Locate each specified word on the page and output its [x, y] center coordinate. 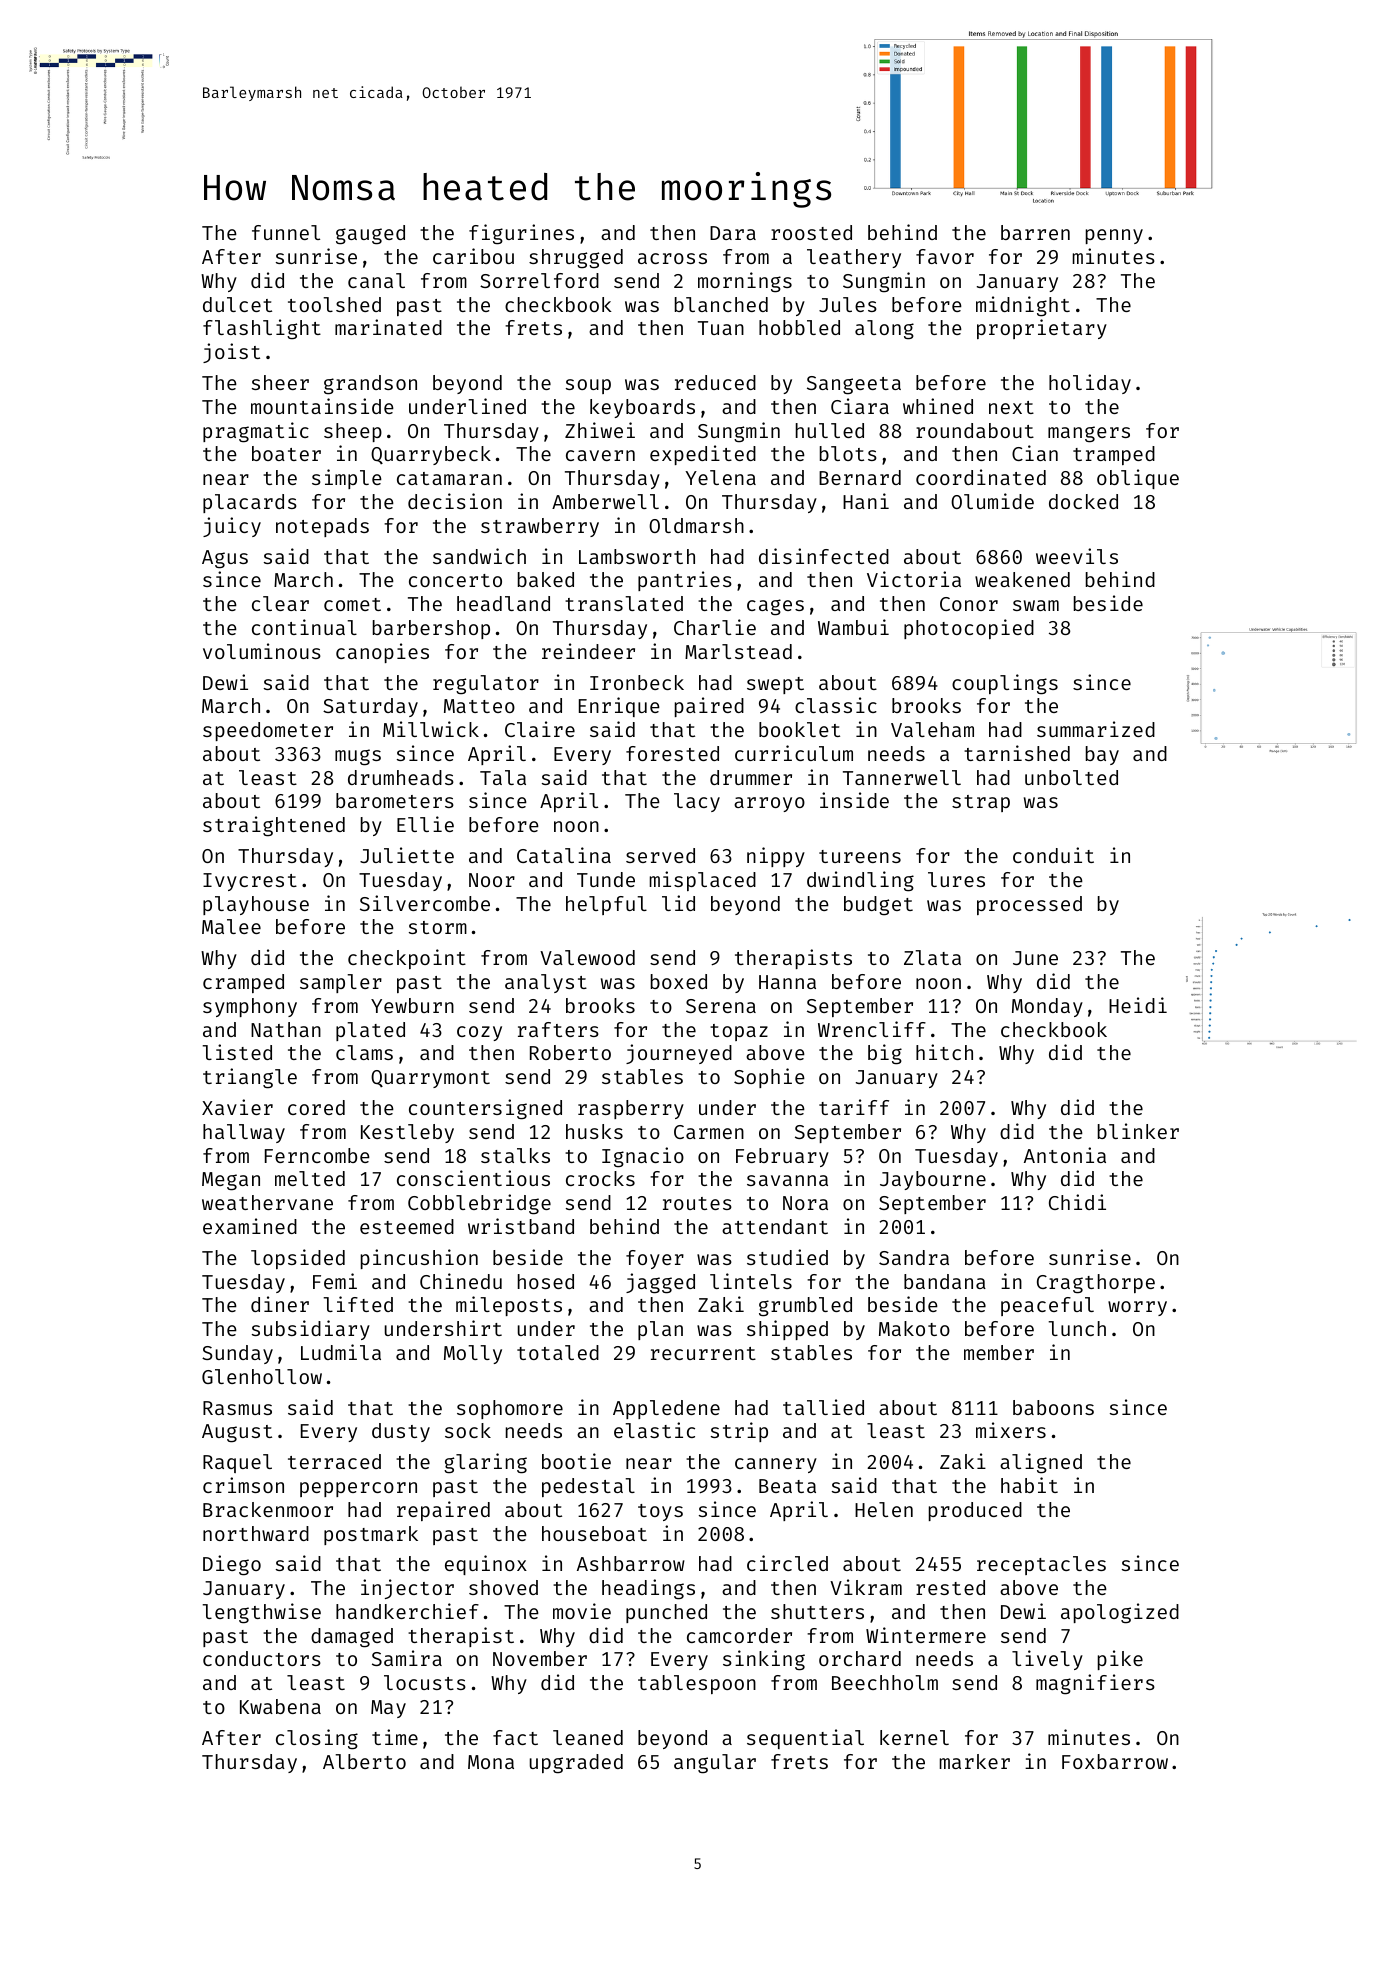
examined [250, 1226]
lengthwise [261, 1613]
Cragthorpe [1096, 1284]
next [1011, 407]
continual [304, 627]
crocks [600, 1178]
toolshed [334, 304]
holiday [1090, 384]
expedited [703, 455]
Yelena [720, 477]
